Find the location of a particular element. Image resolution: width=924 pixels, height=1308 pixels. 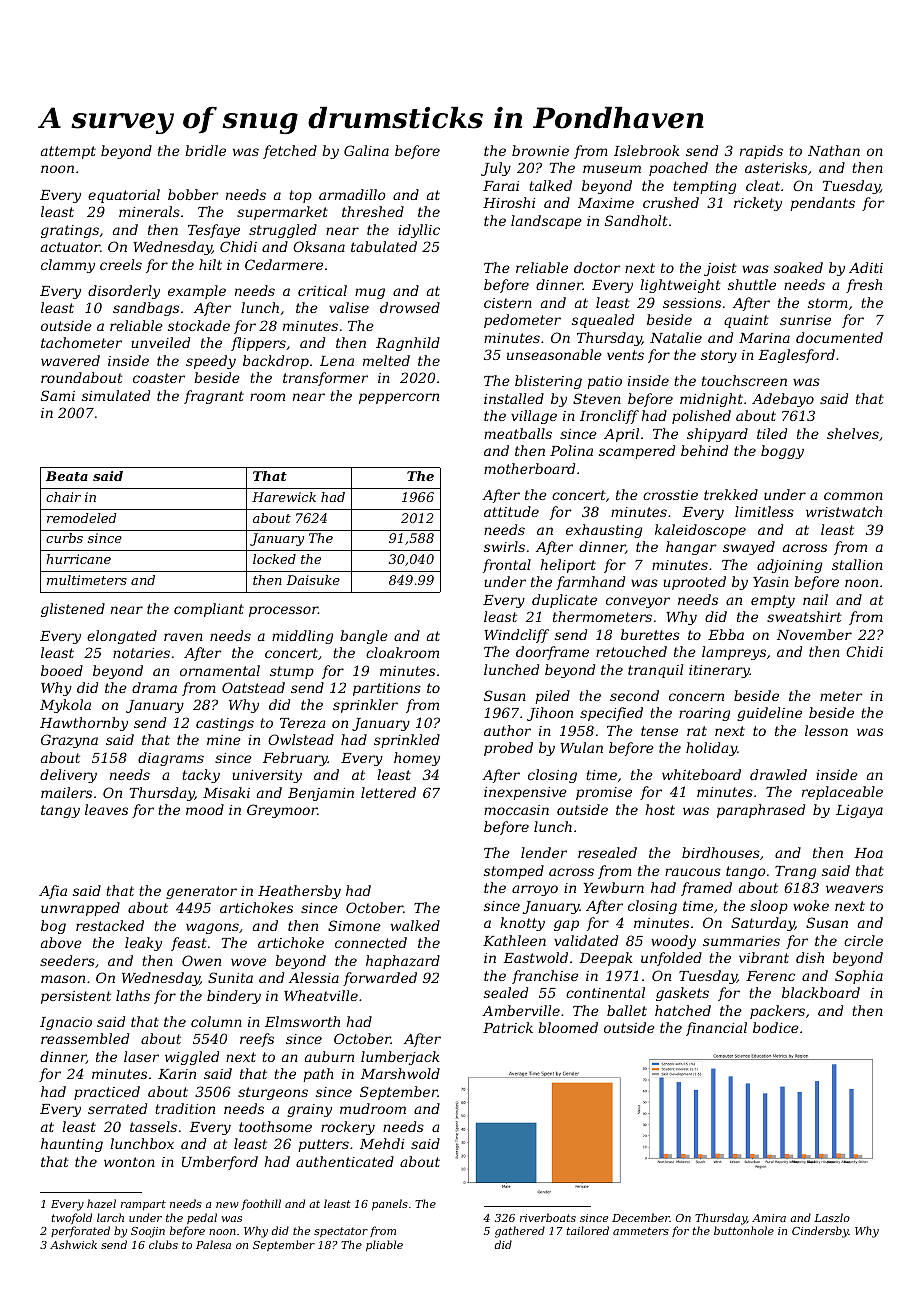

rampart is located at coordinates (143, 1205).
